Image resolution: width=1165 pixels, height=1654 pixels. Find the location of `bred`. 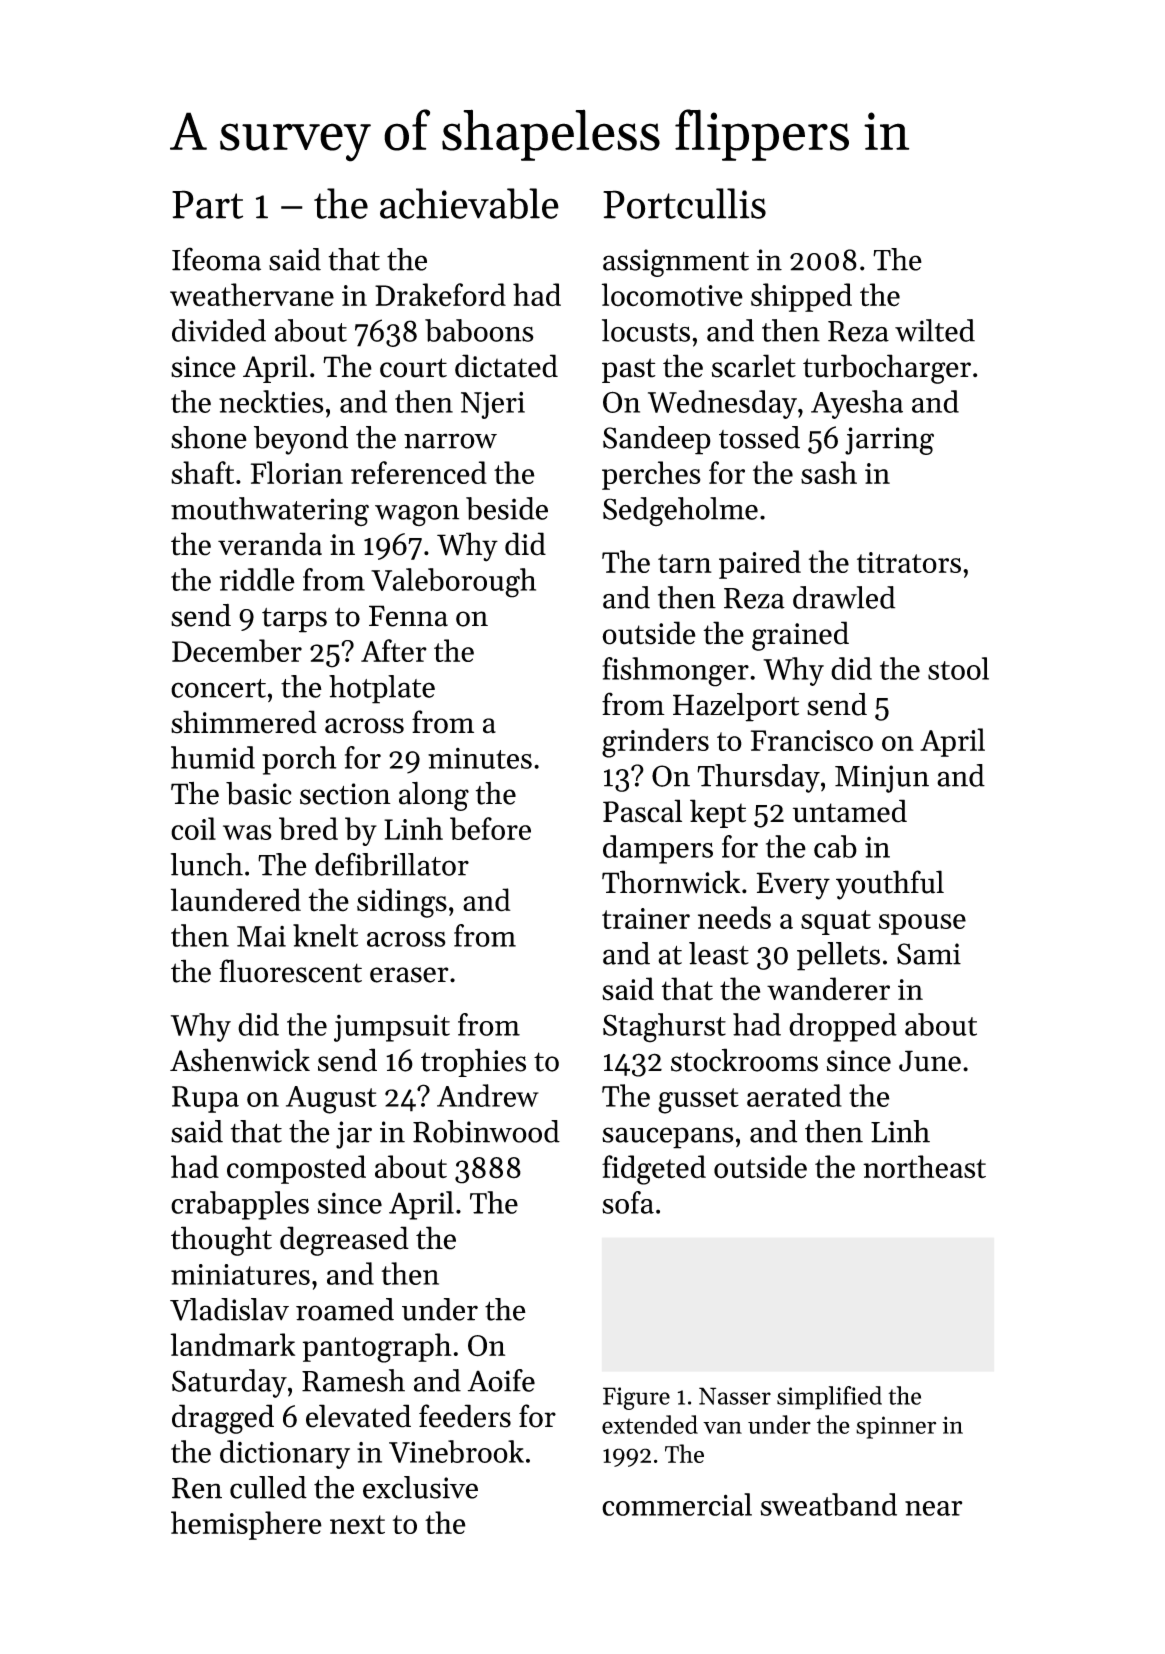

bred is located at coordinates (308, 828).
